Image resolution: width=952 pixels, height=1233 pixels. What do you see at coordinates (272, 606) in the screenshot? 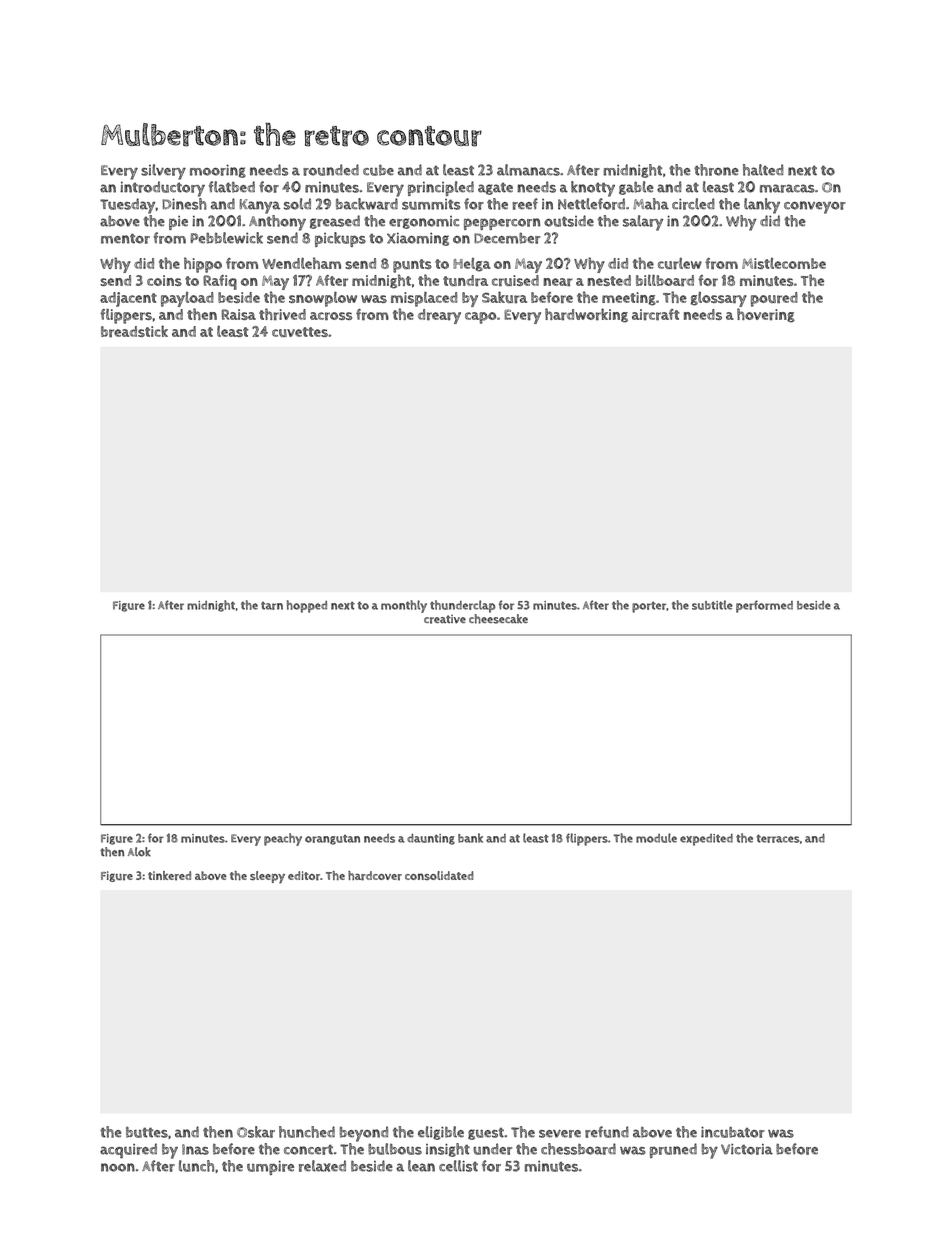
I see `tarn` at bounding box center [272, 606].
